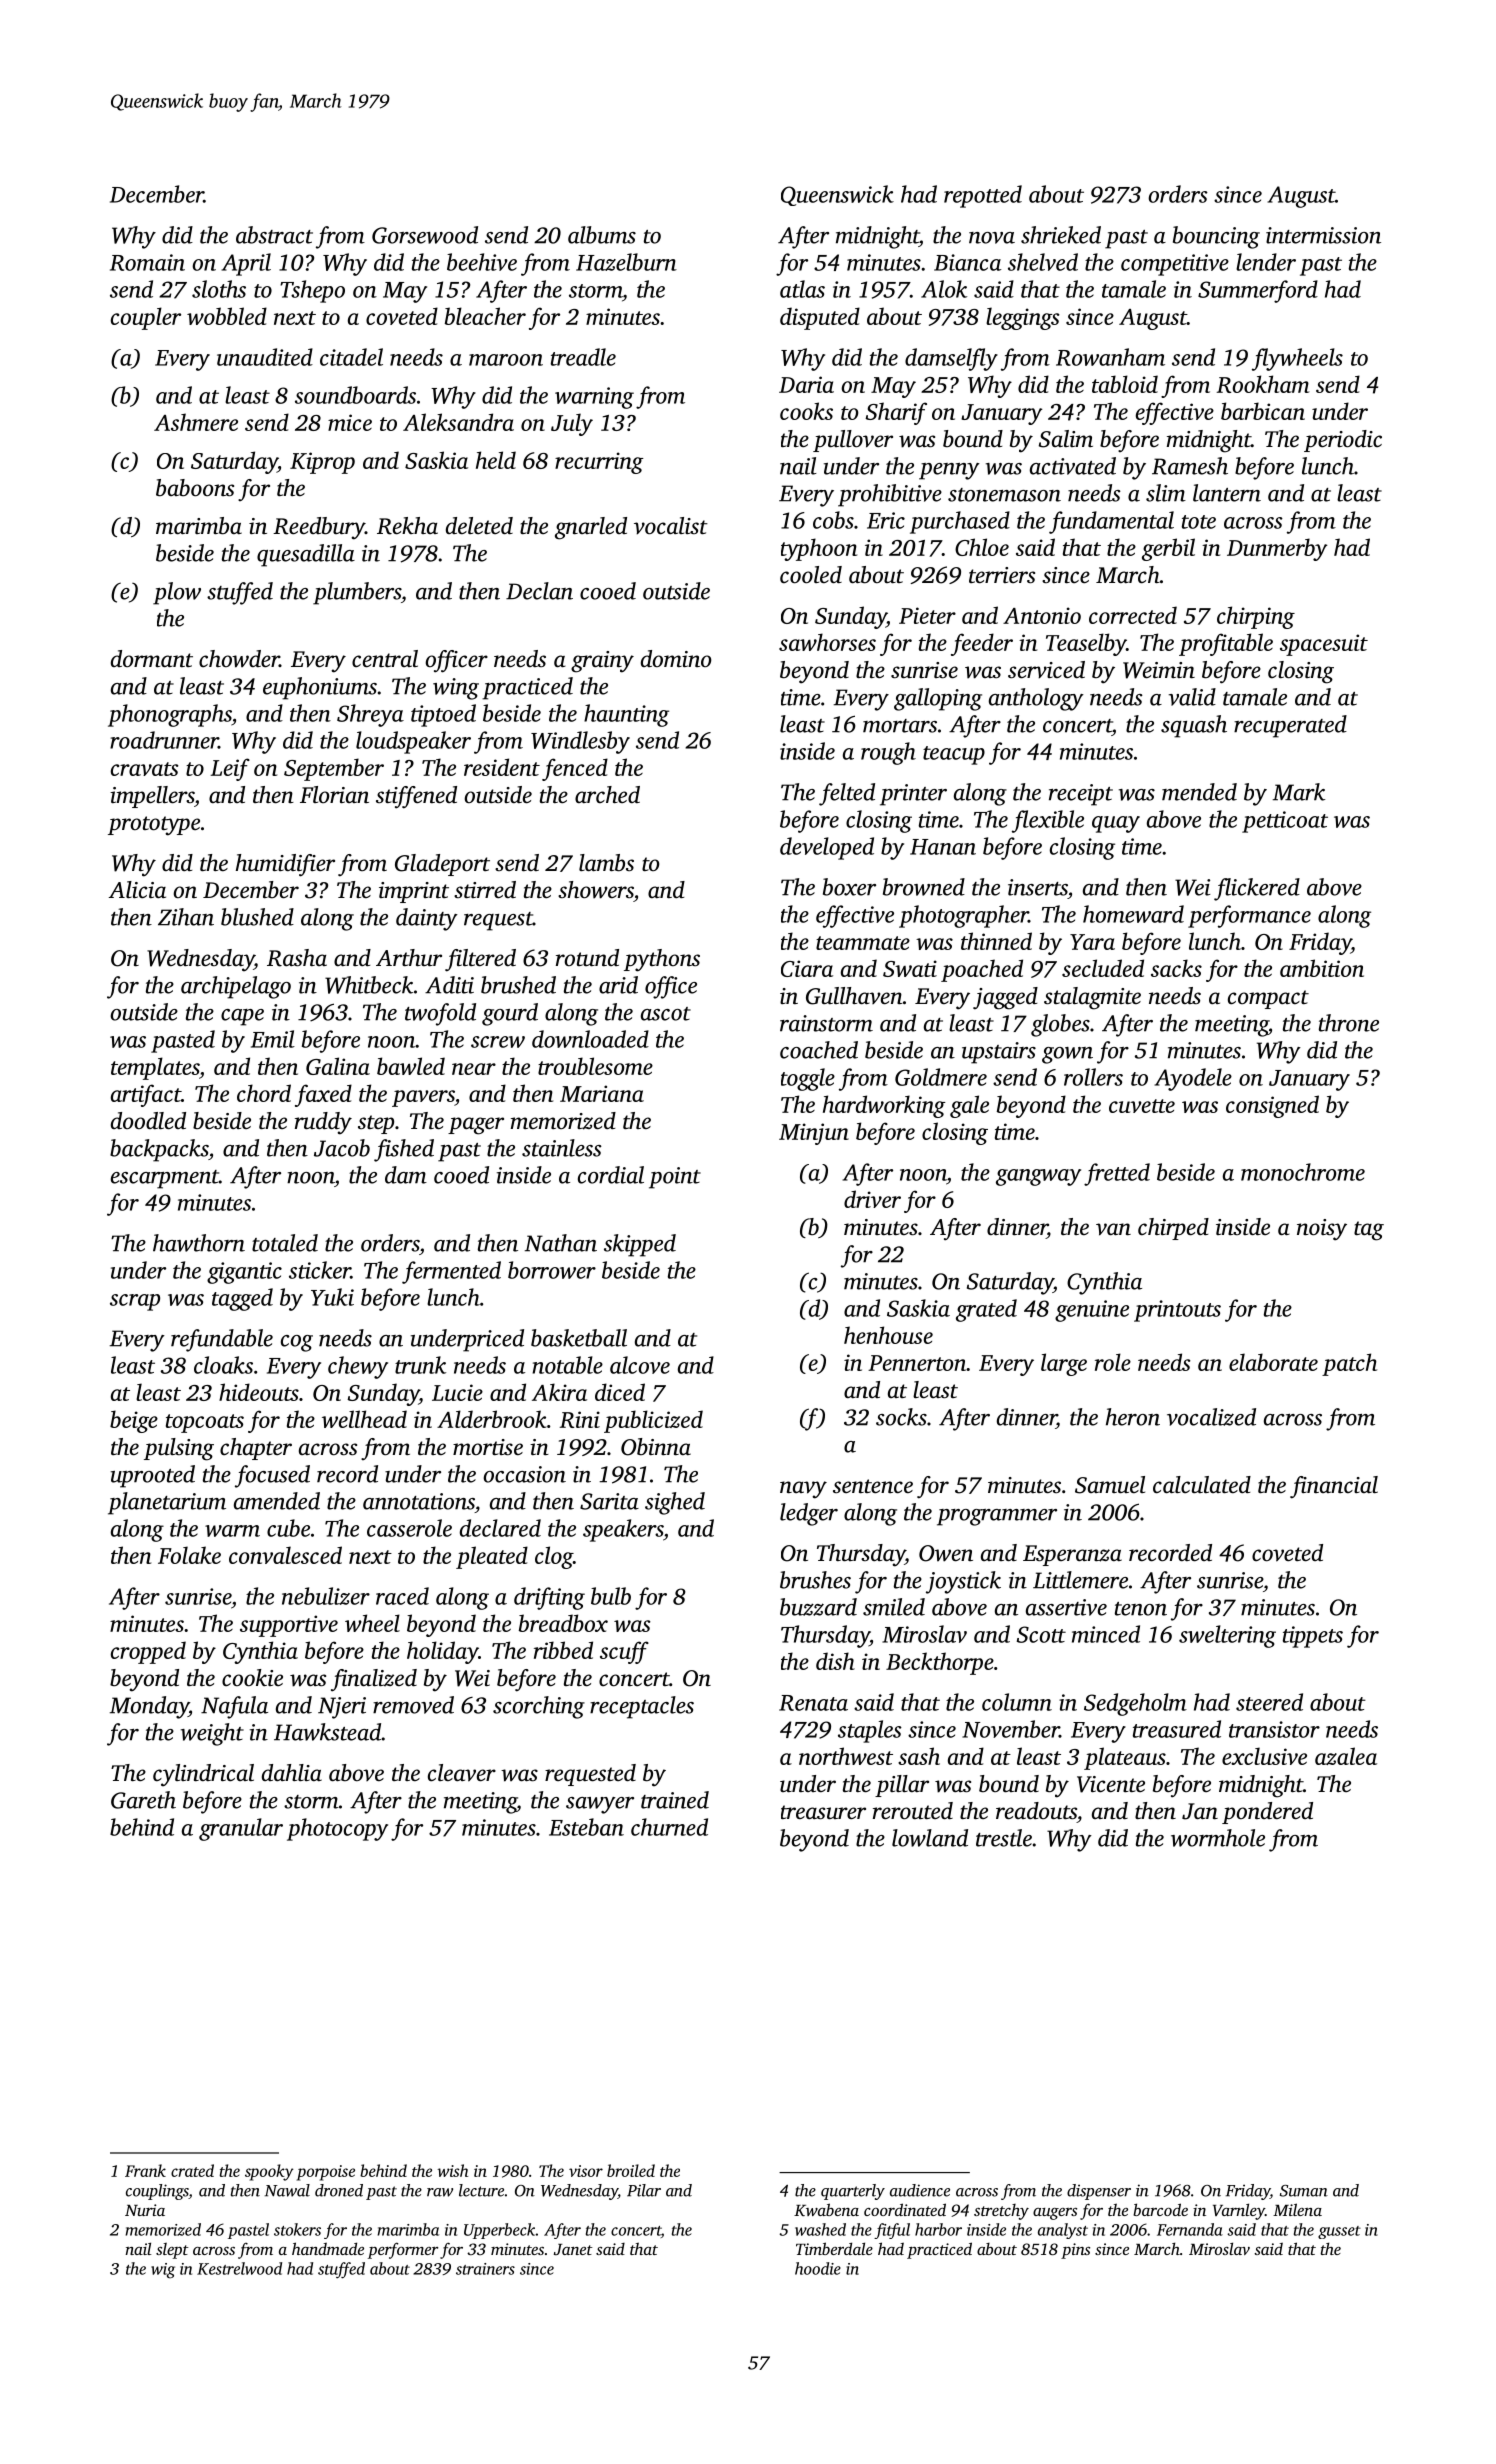 Image resolution: width=1496 pixels, height=2464 pixels. Describe the element at coordinates (1081, 795) in the image. I see `receipt` at that location.
